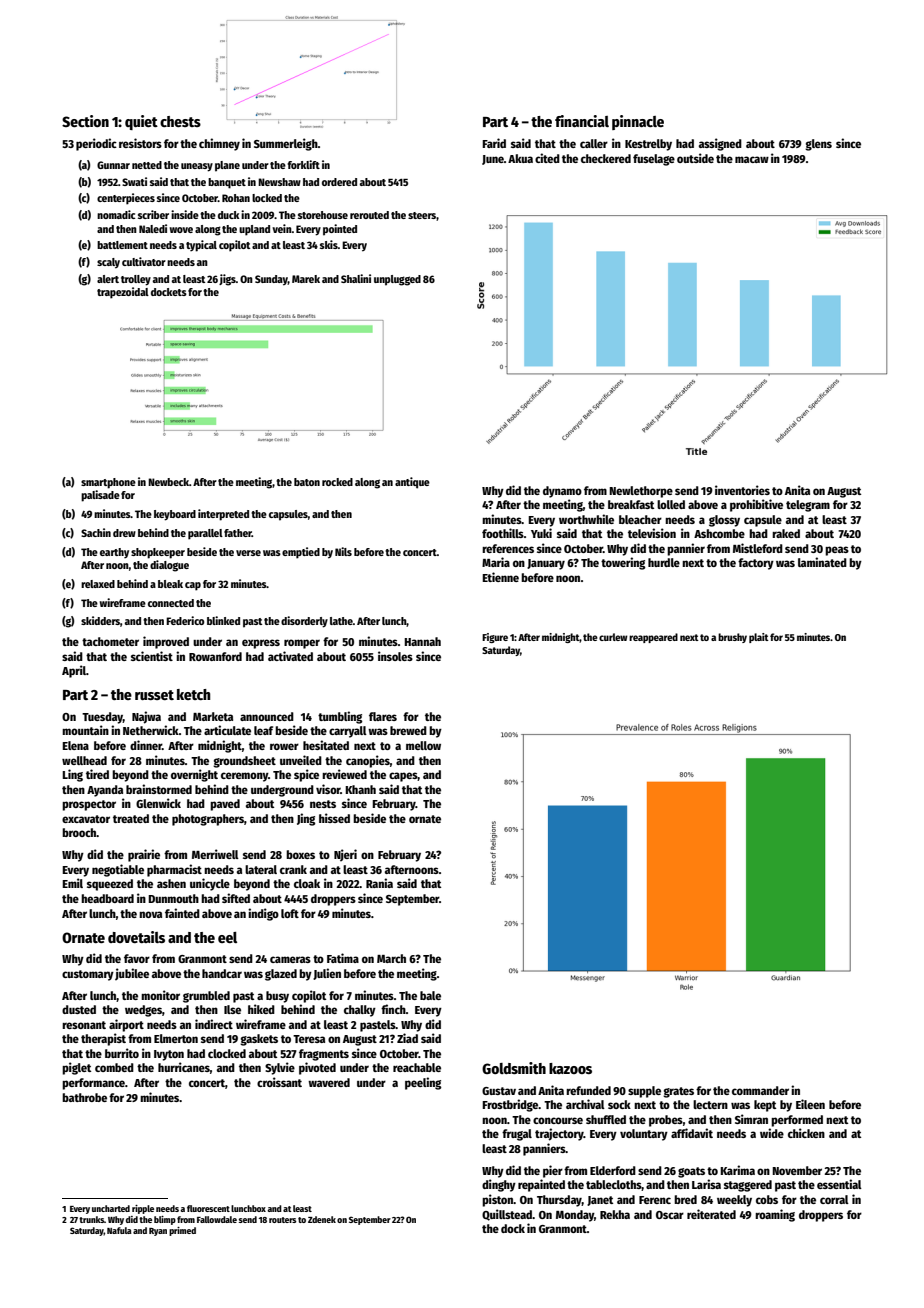 The image size is (924, 1308). What do you see at coordinates (263, 730) in the image?
I see `leaf` at bounding box center [263, 730].
